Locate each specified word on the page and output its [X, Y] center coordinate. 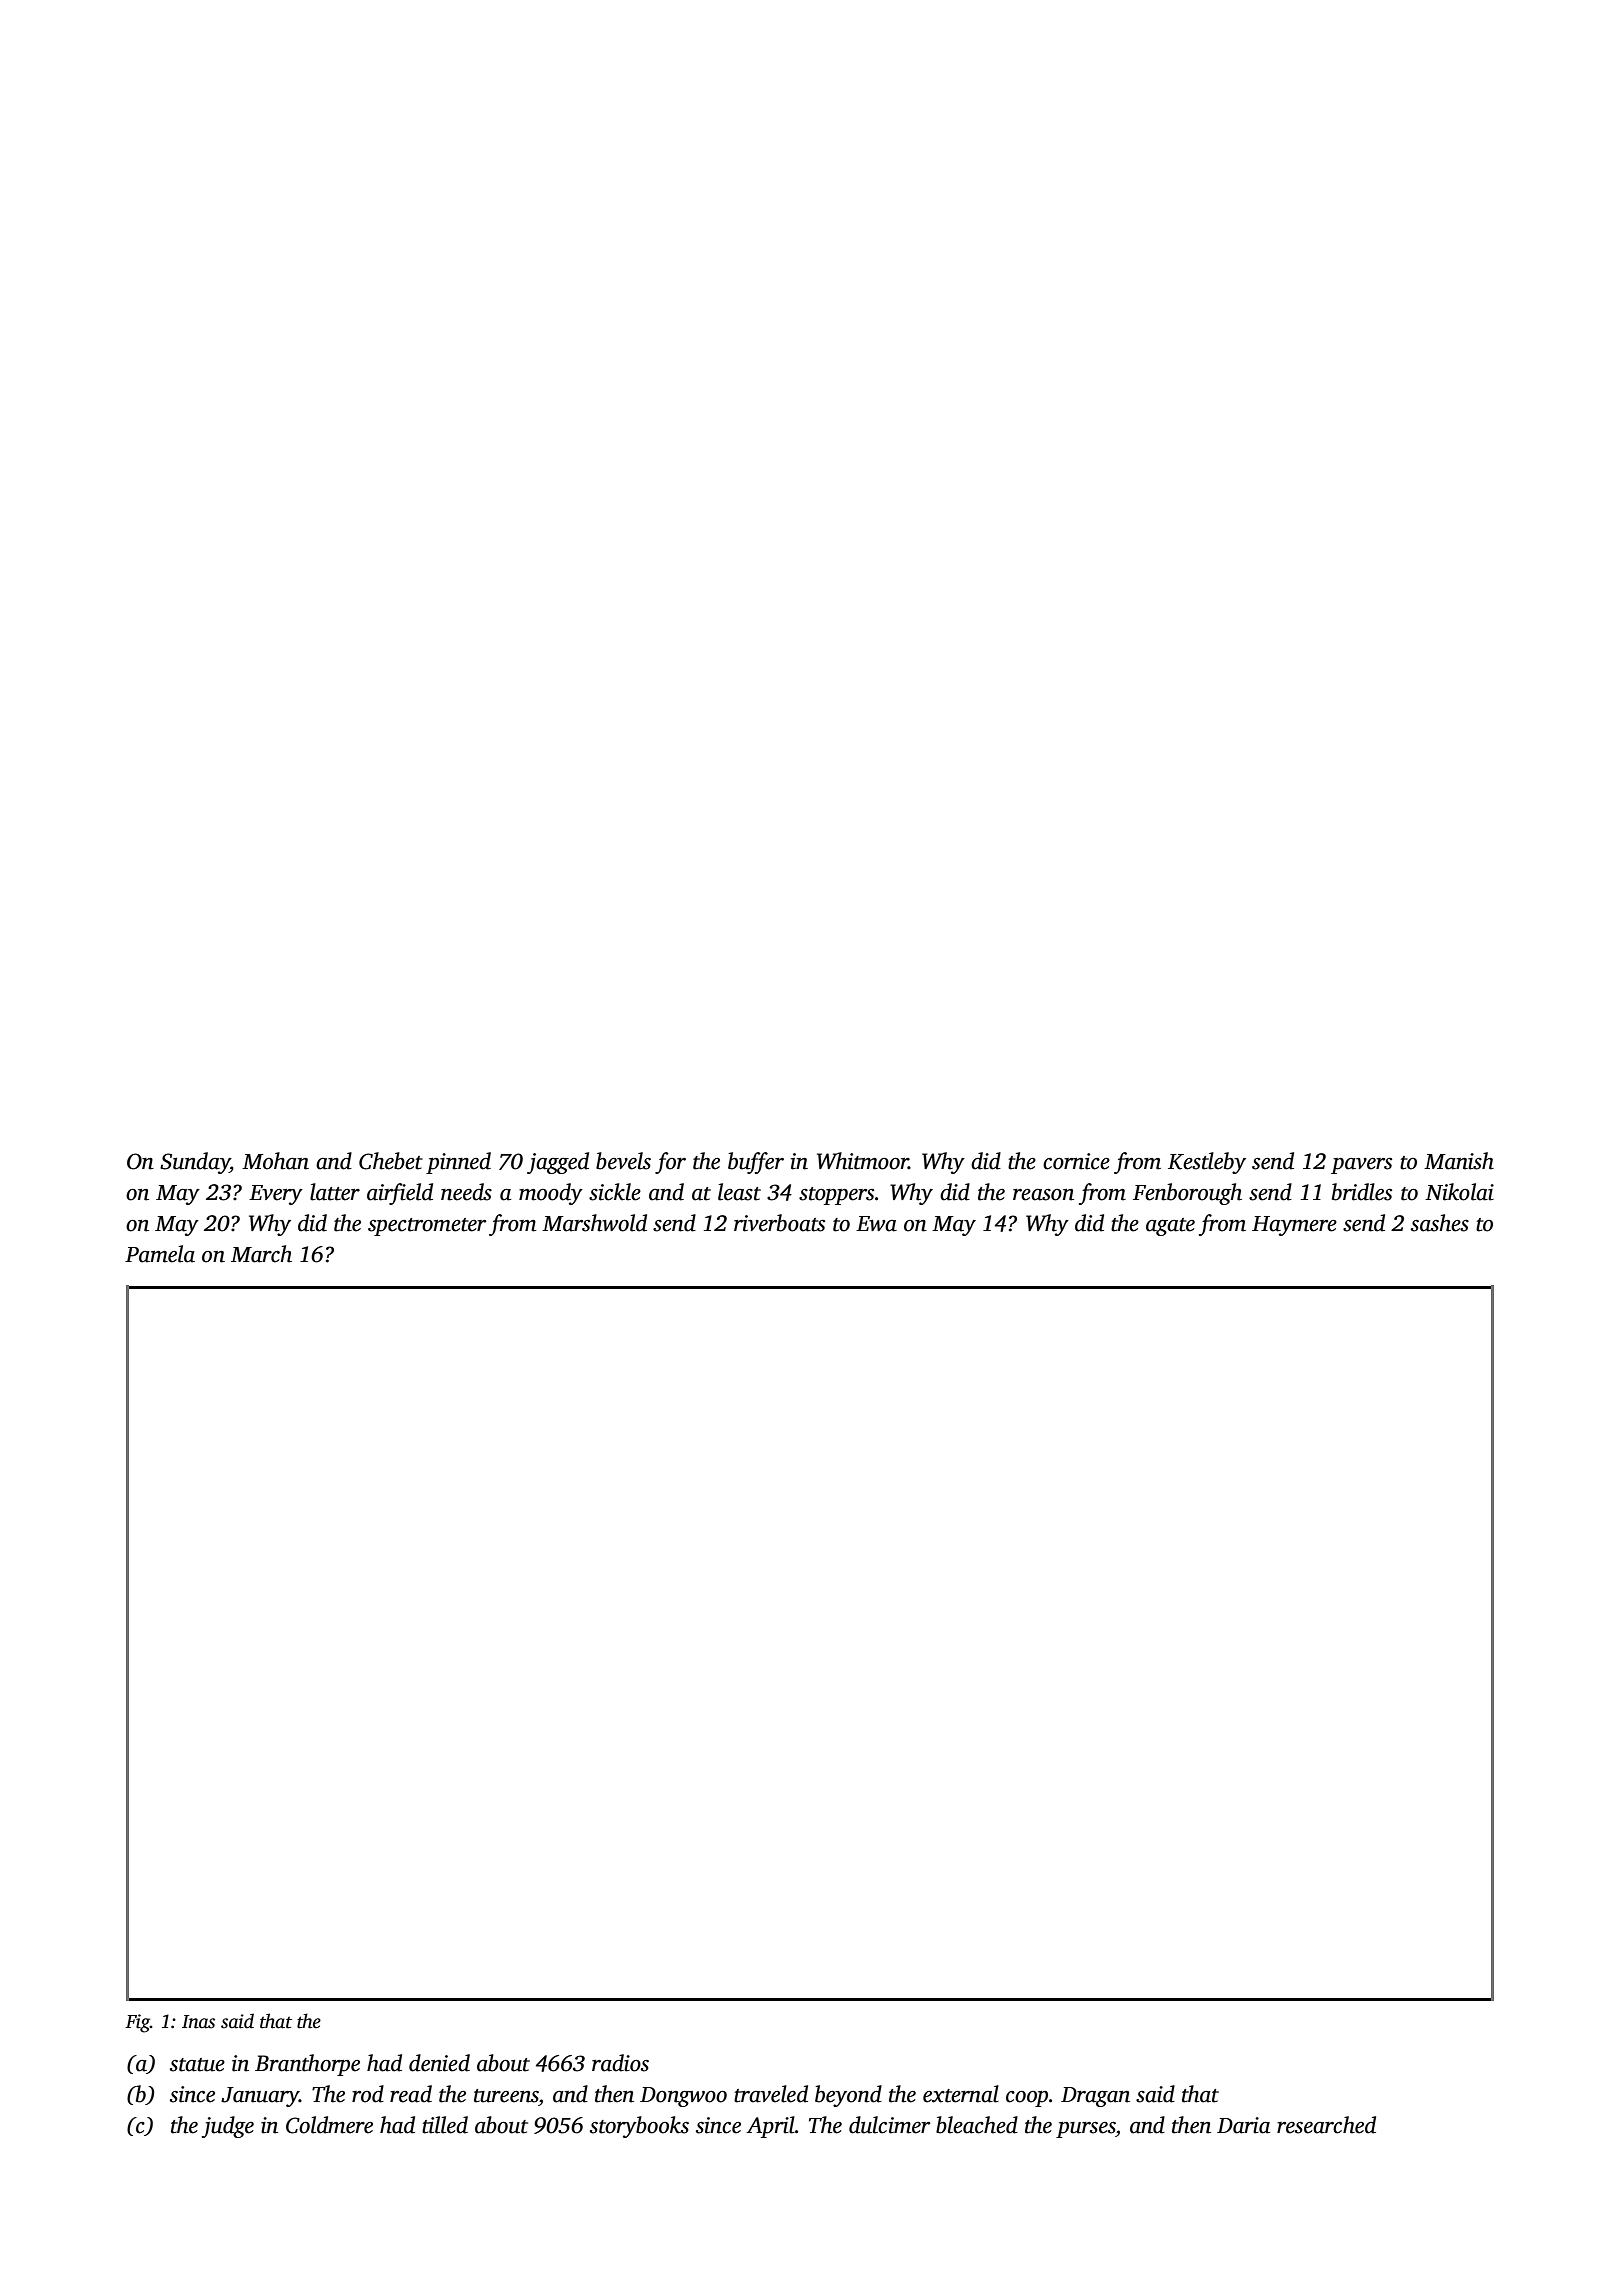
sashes [1440, 1223]
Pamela [160, 1254]
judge [228, 2127]
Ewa [876, 1224]
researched [1326, 2125]
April [770, 2127]
